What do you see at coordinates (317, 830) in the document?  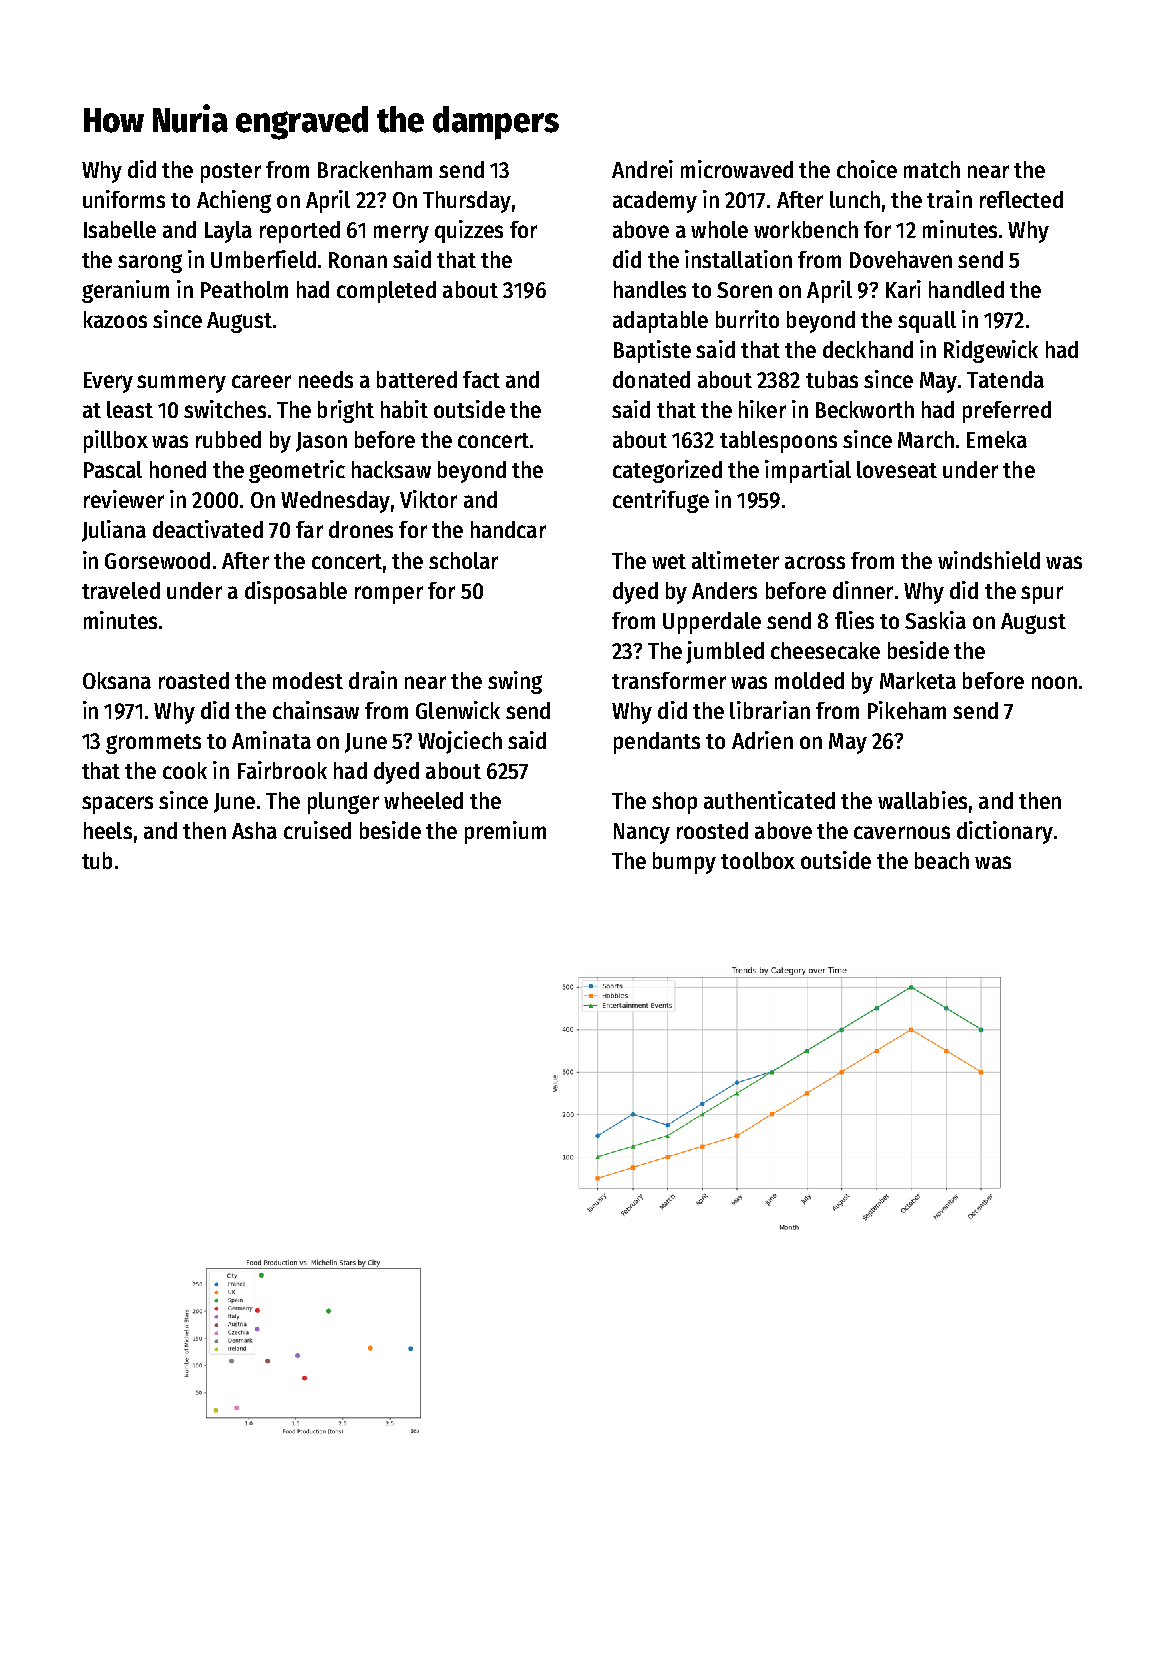 I see `cruised` at bounding box center [317, 830].
